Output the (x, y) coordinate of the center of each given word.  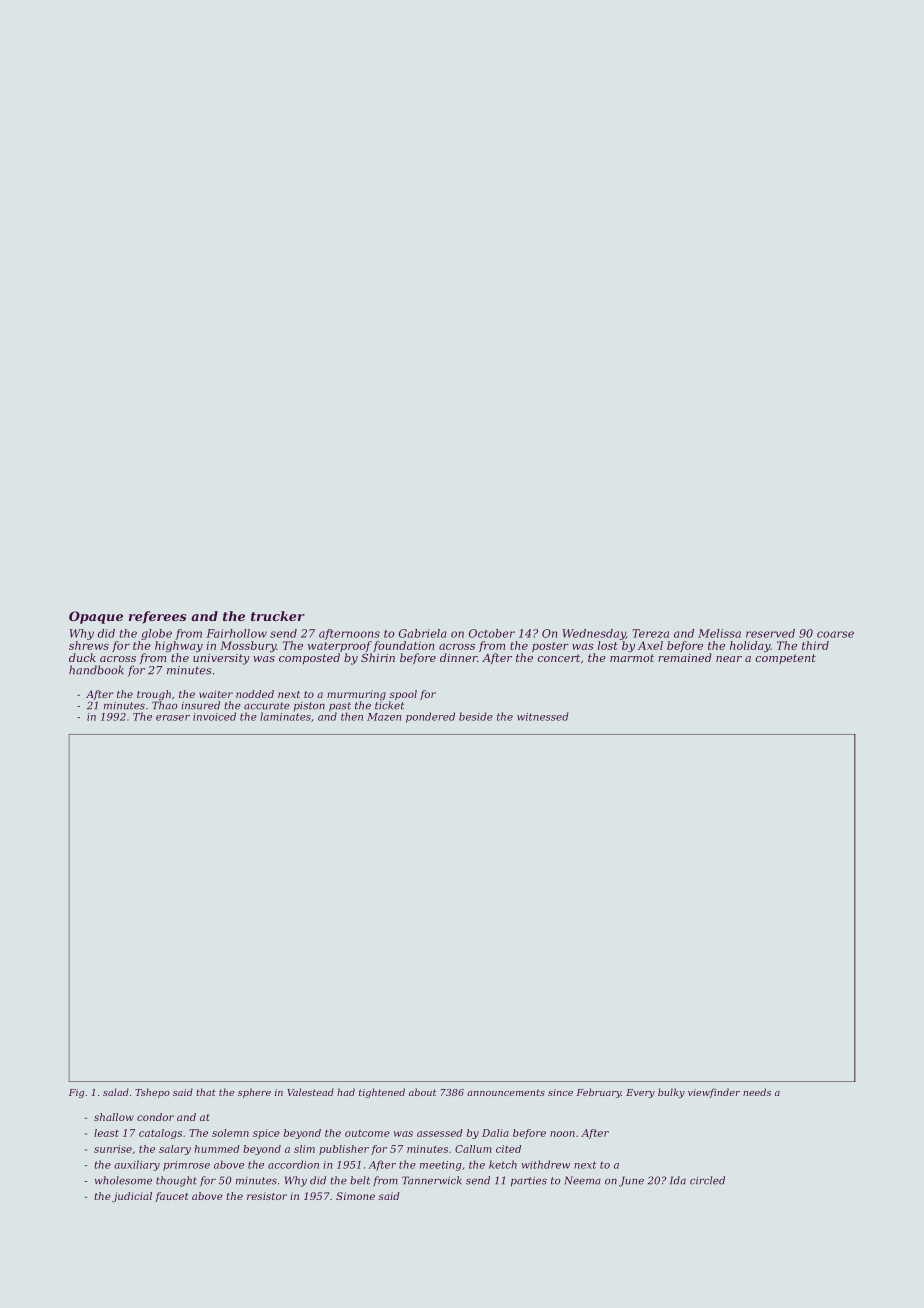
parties (529, 1181)
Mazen (384, 717)
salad (116, 1092)
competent (786, 659)
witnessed (543, 716)
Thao (164, 705)
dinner (458, 657)
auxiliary (137, 1165)
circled (707, 1180)
